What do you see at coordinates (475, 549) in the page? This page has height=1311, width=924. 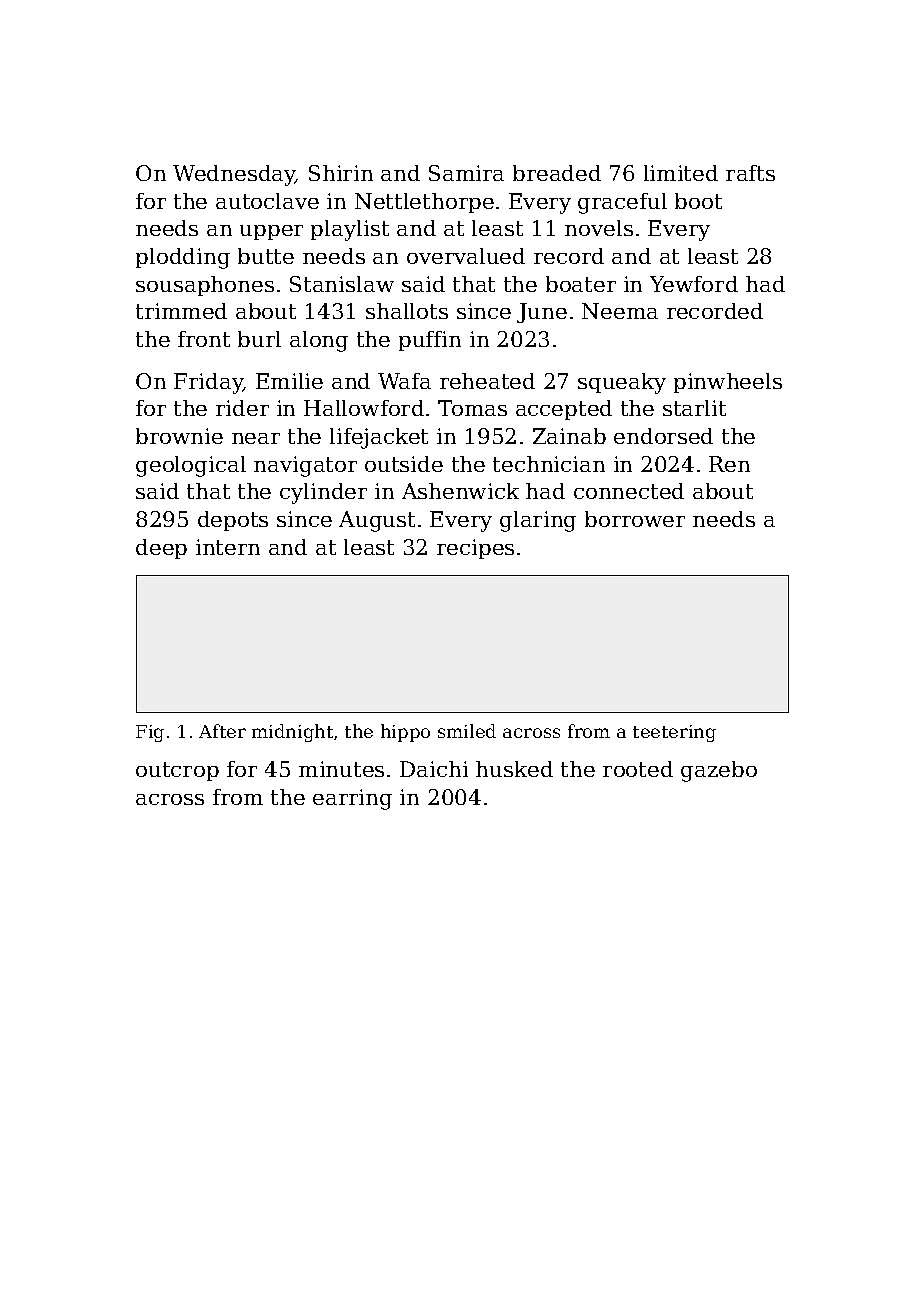 I see `recipes` at bounding box center [475, 549].
